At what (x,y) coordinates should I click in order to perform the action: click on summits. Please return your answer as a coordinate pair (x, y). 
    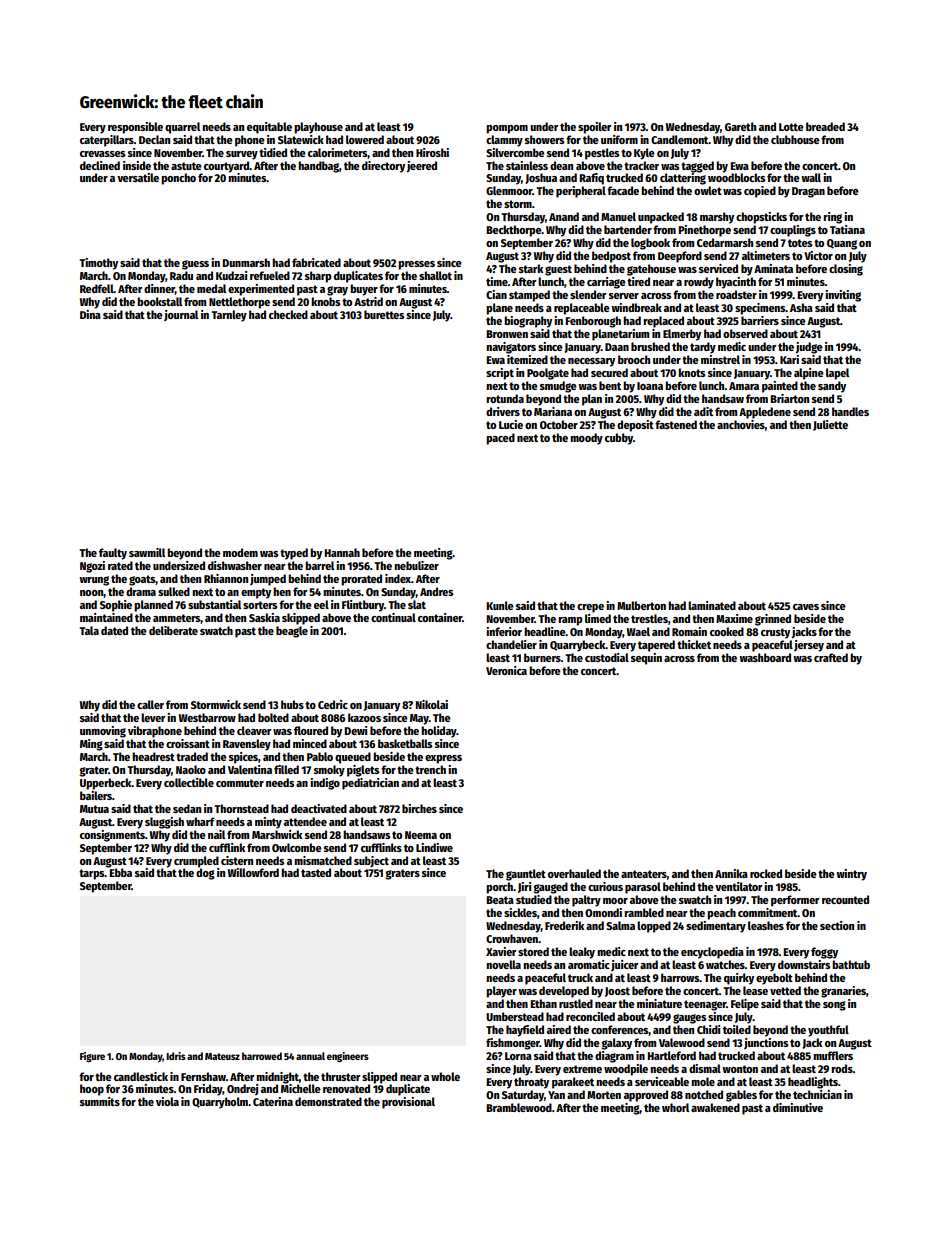
    Looking at the image, I should click on (100, 1101).
